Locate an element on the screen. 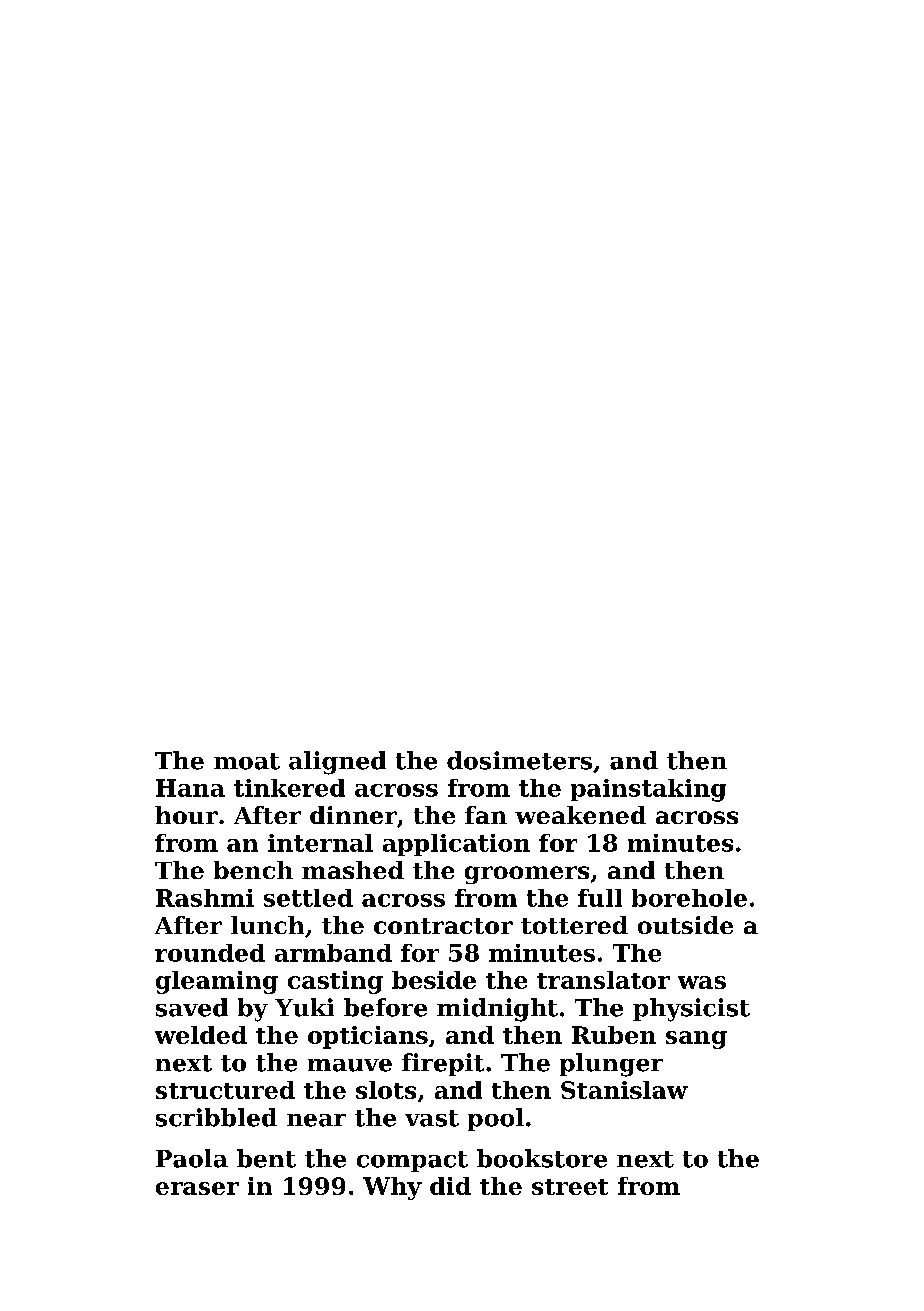 The height and width of the screenshot is (1311, 924). Paola is located at coordinates (192, 1158).
